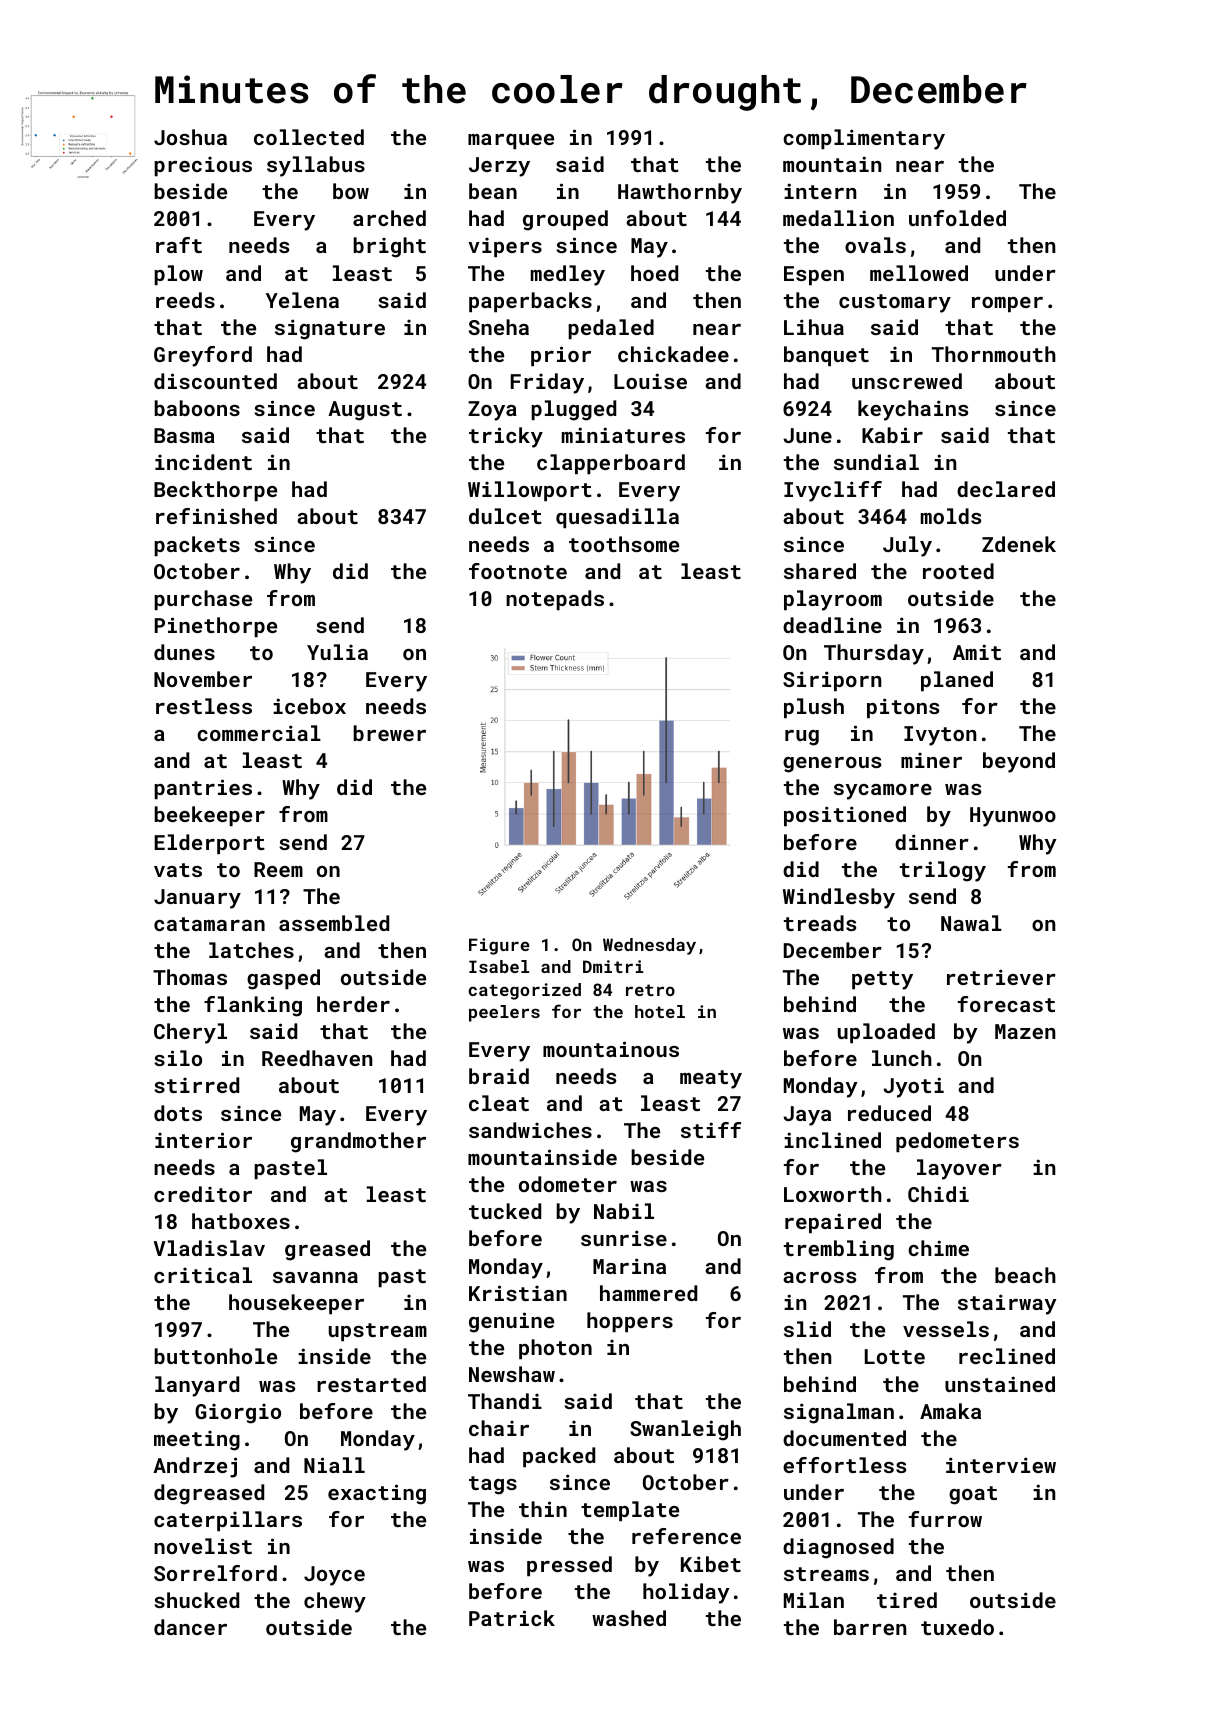 Image resolution: width=1210 pixels, height=1712 pixels. What do you see at coordinates (190, 1627) in the page?
I see `dancer` at bounding box center [190, 1627].
